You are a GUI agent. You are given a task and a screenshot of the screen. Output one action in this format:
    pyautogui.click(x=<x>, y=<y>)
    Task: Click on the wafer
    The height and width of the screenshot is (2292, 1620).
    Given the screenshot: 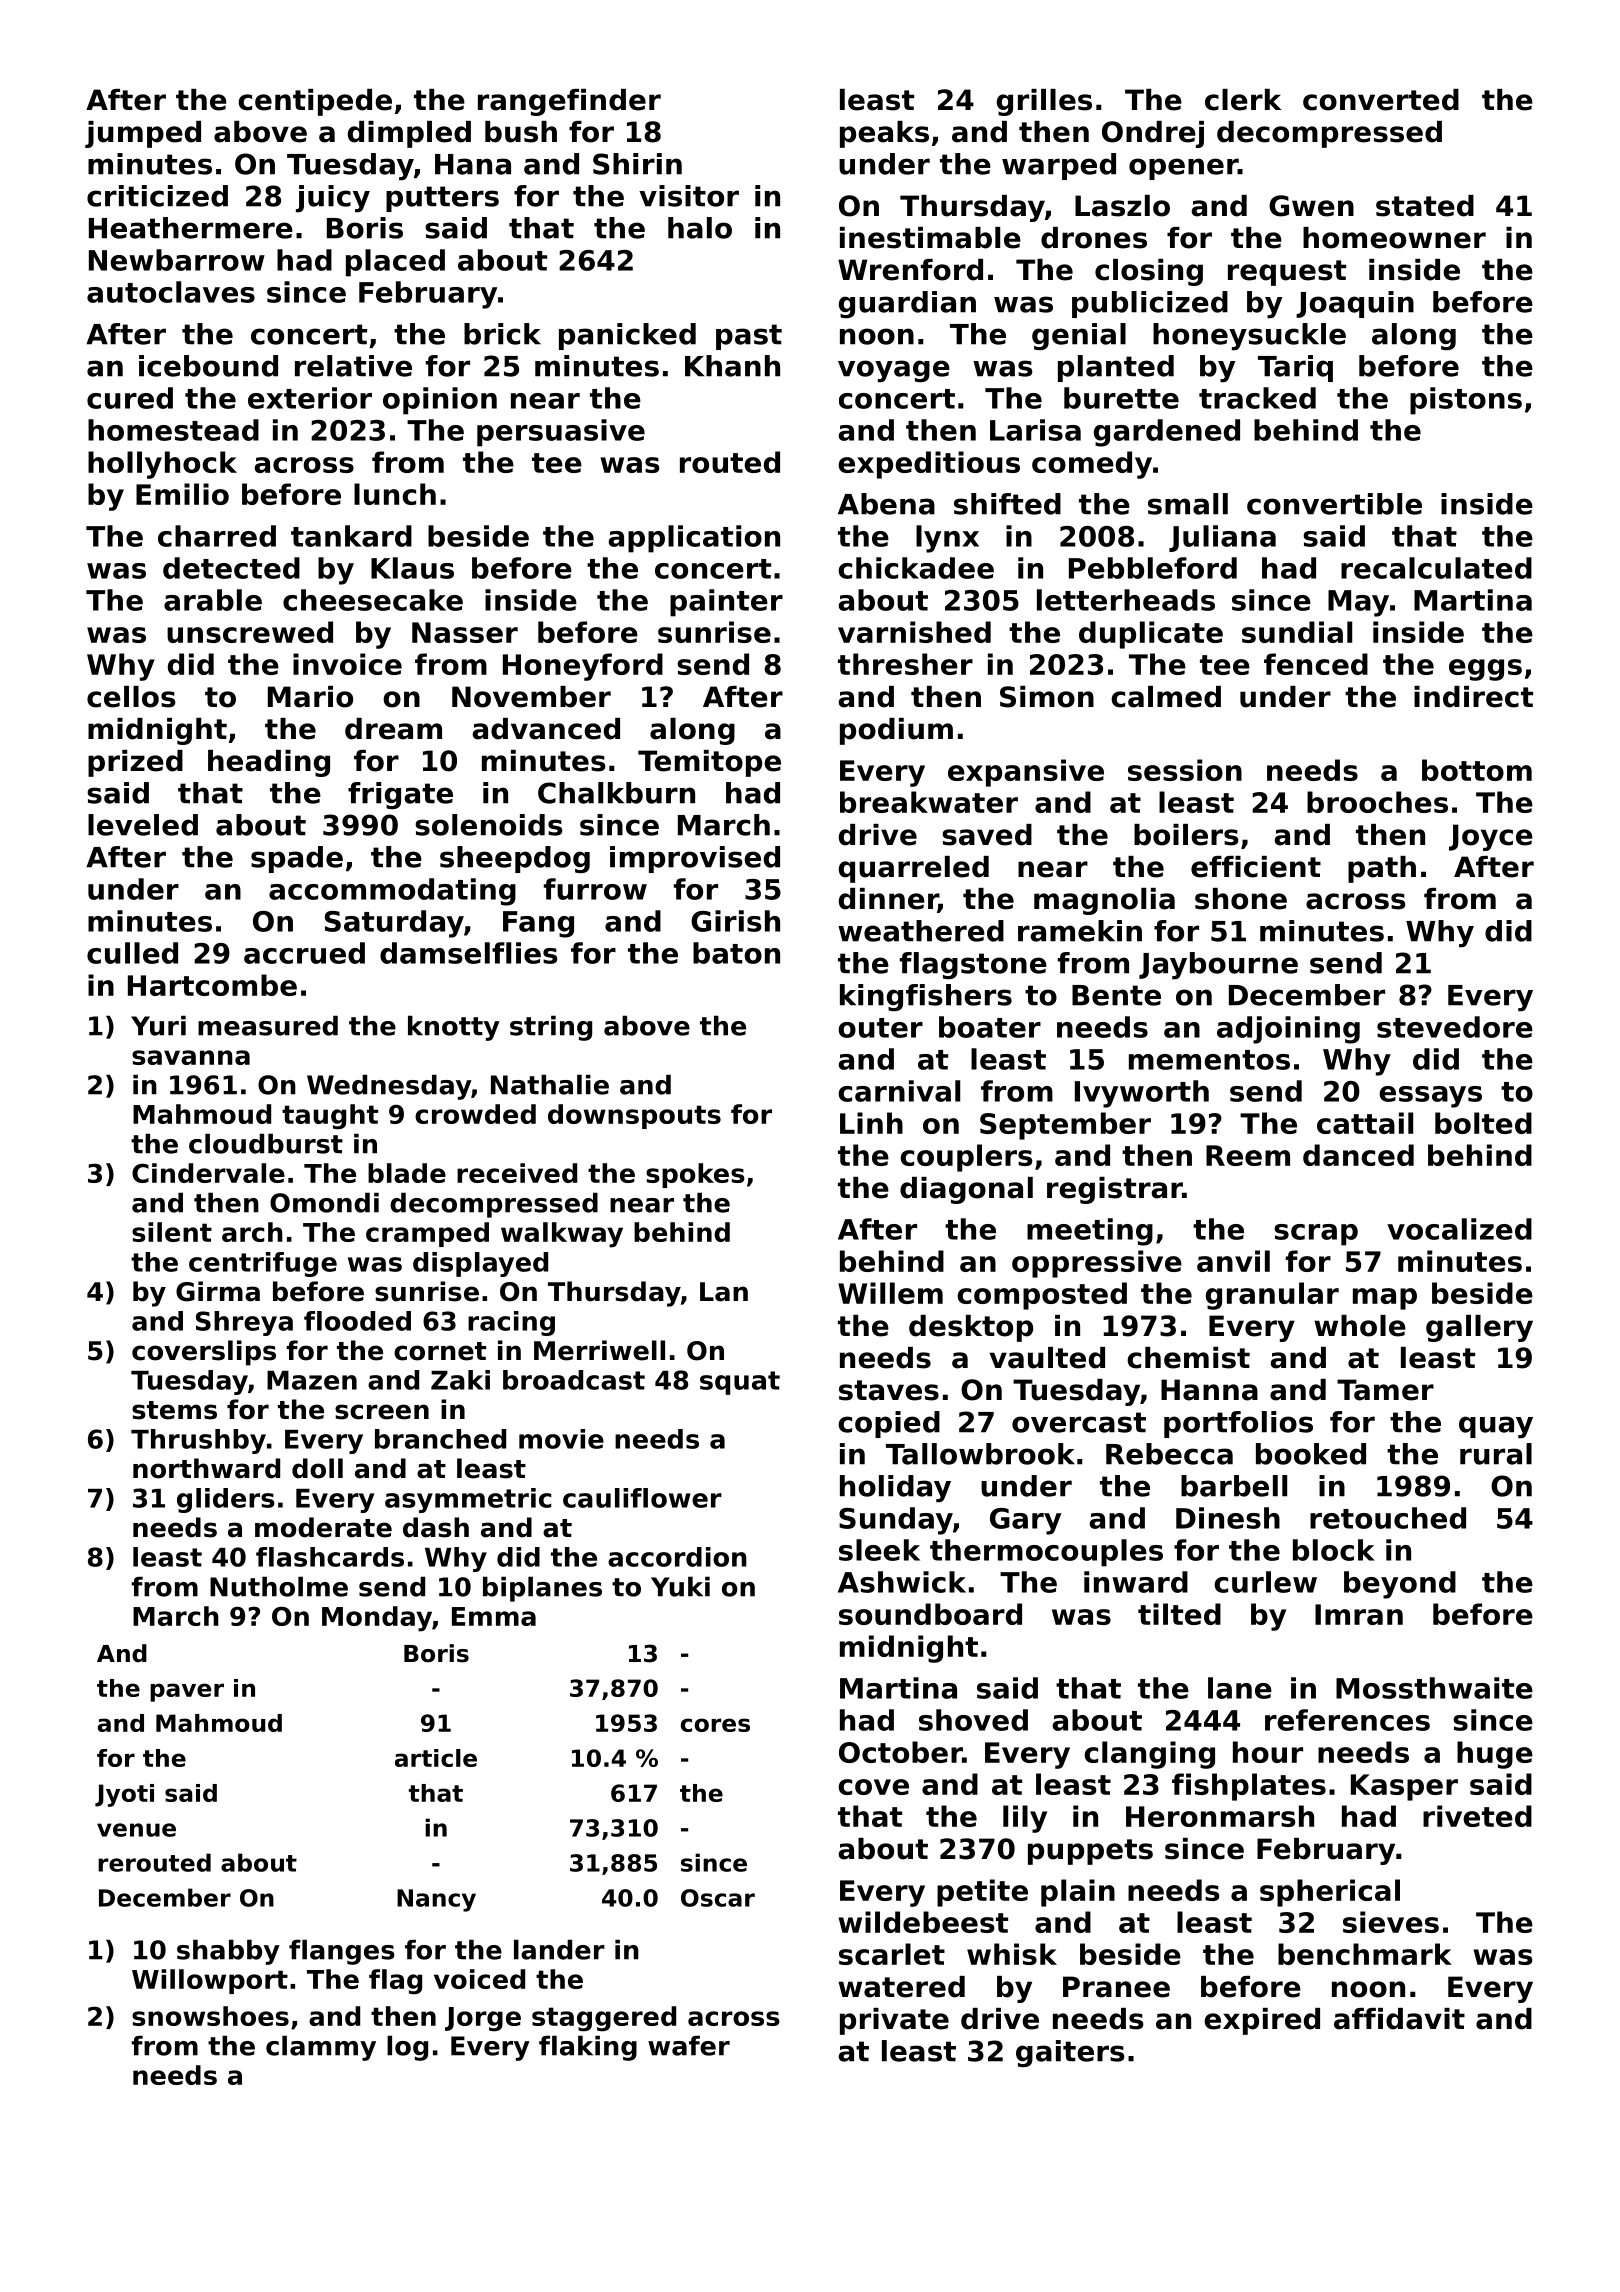 What is the action you would take?
    pyautogui.click(x=689, y=2045)
